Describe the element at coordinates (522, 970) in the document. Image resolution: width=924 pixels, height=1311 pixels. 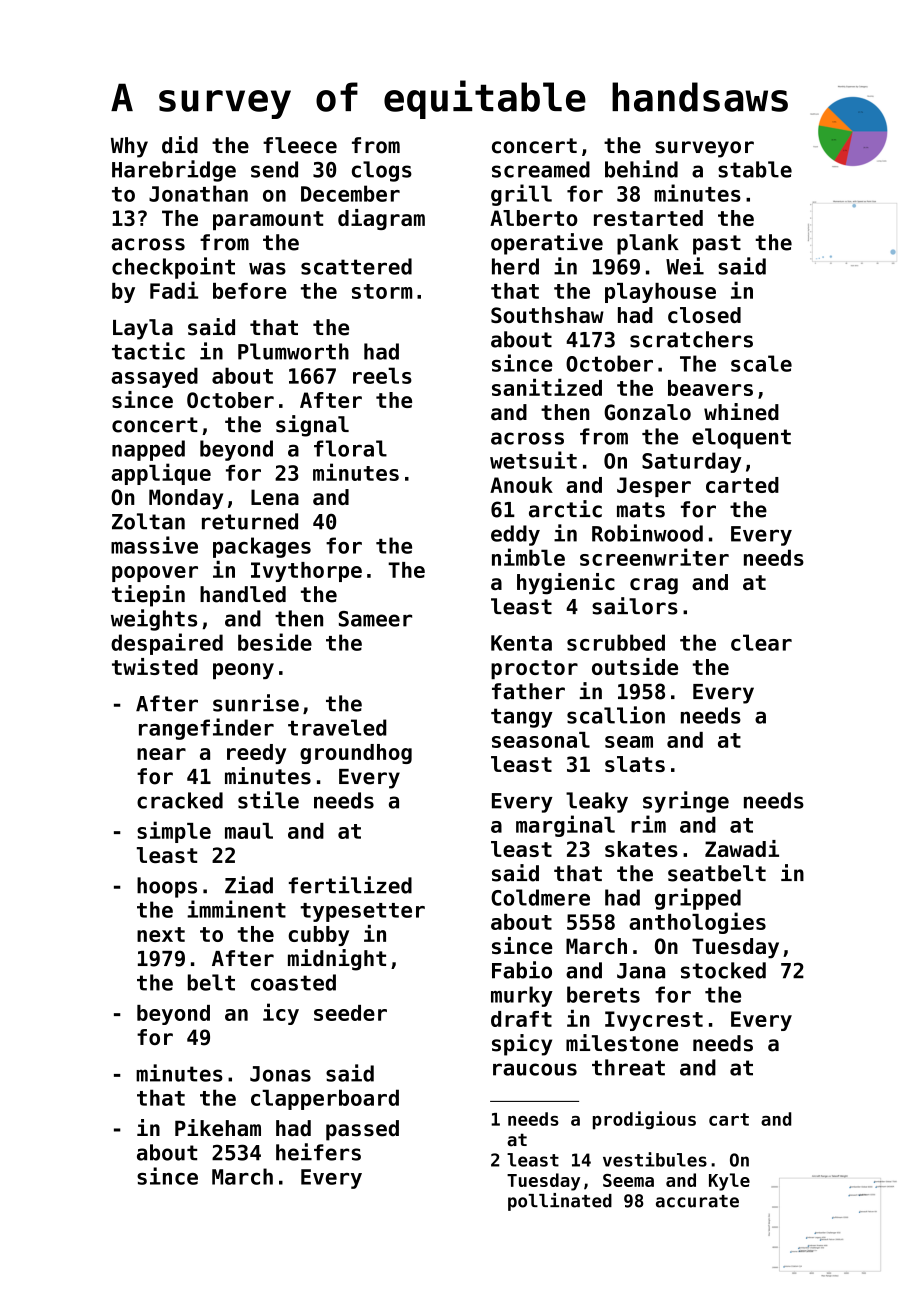
I see `Fabio` at that location.
